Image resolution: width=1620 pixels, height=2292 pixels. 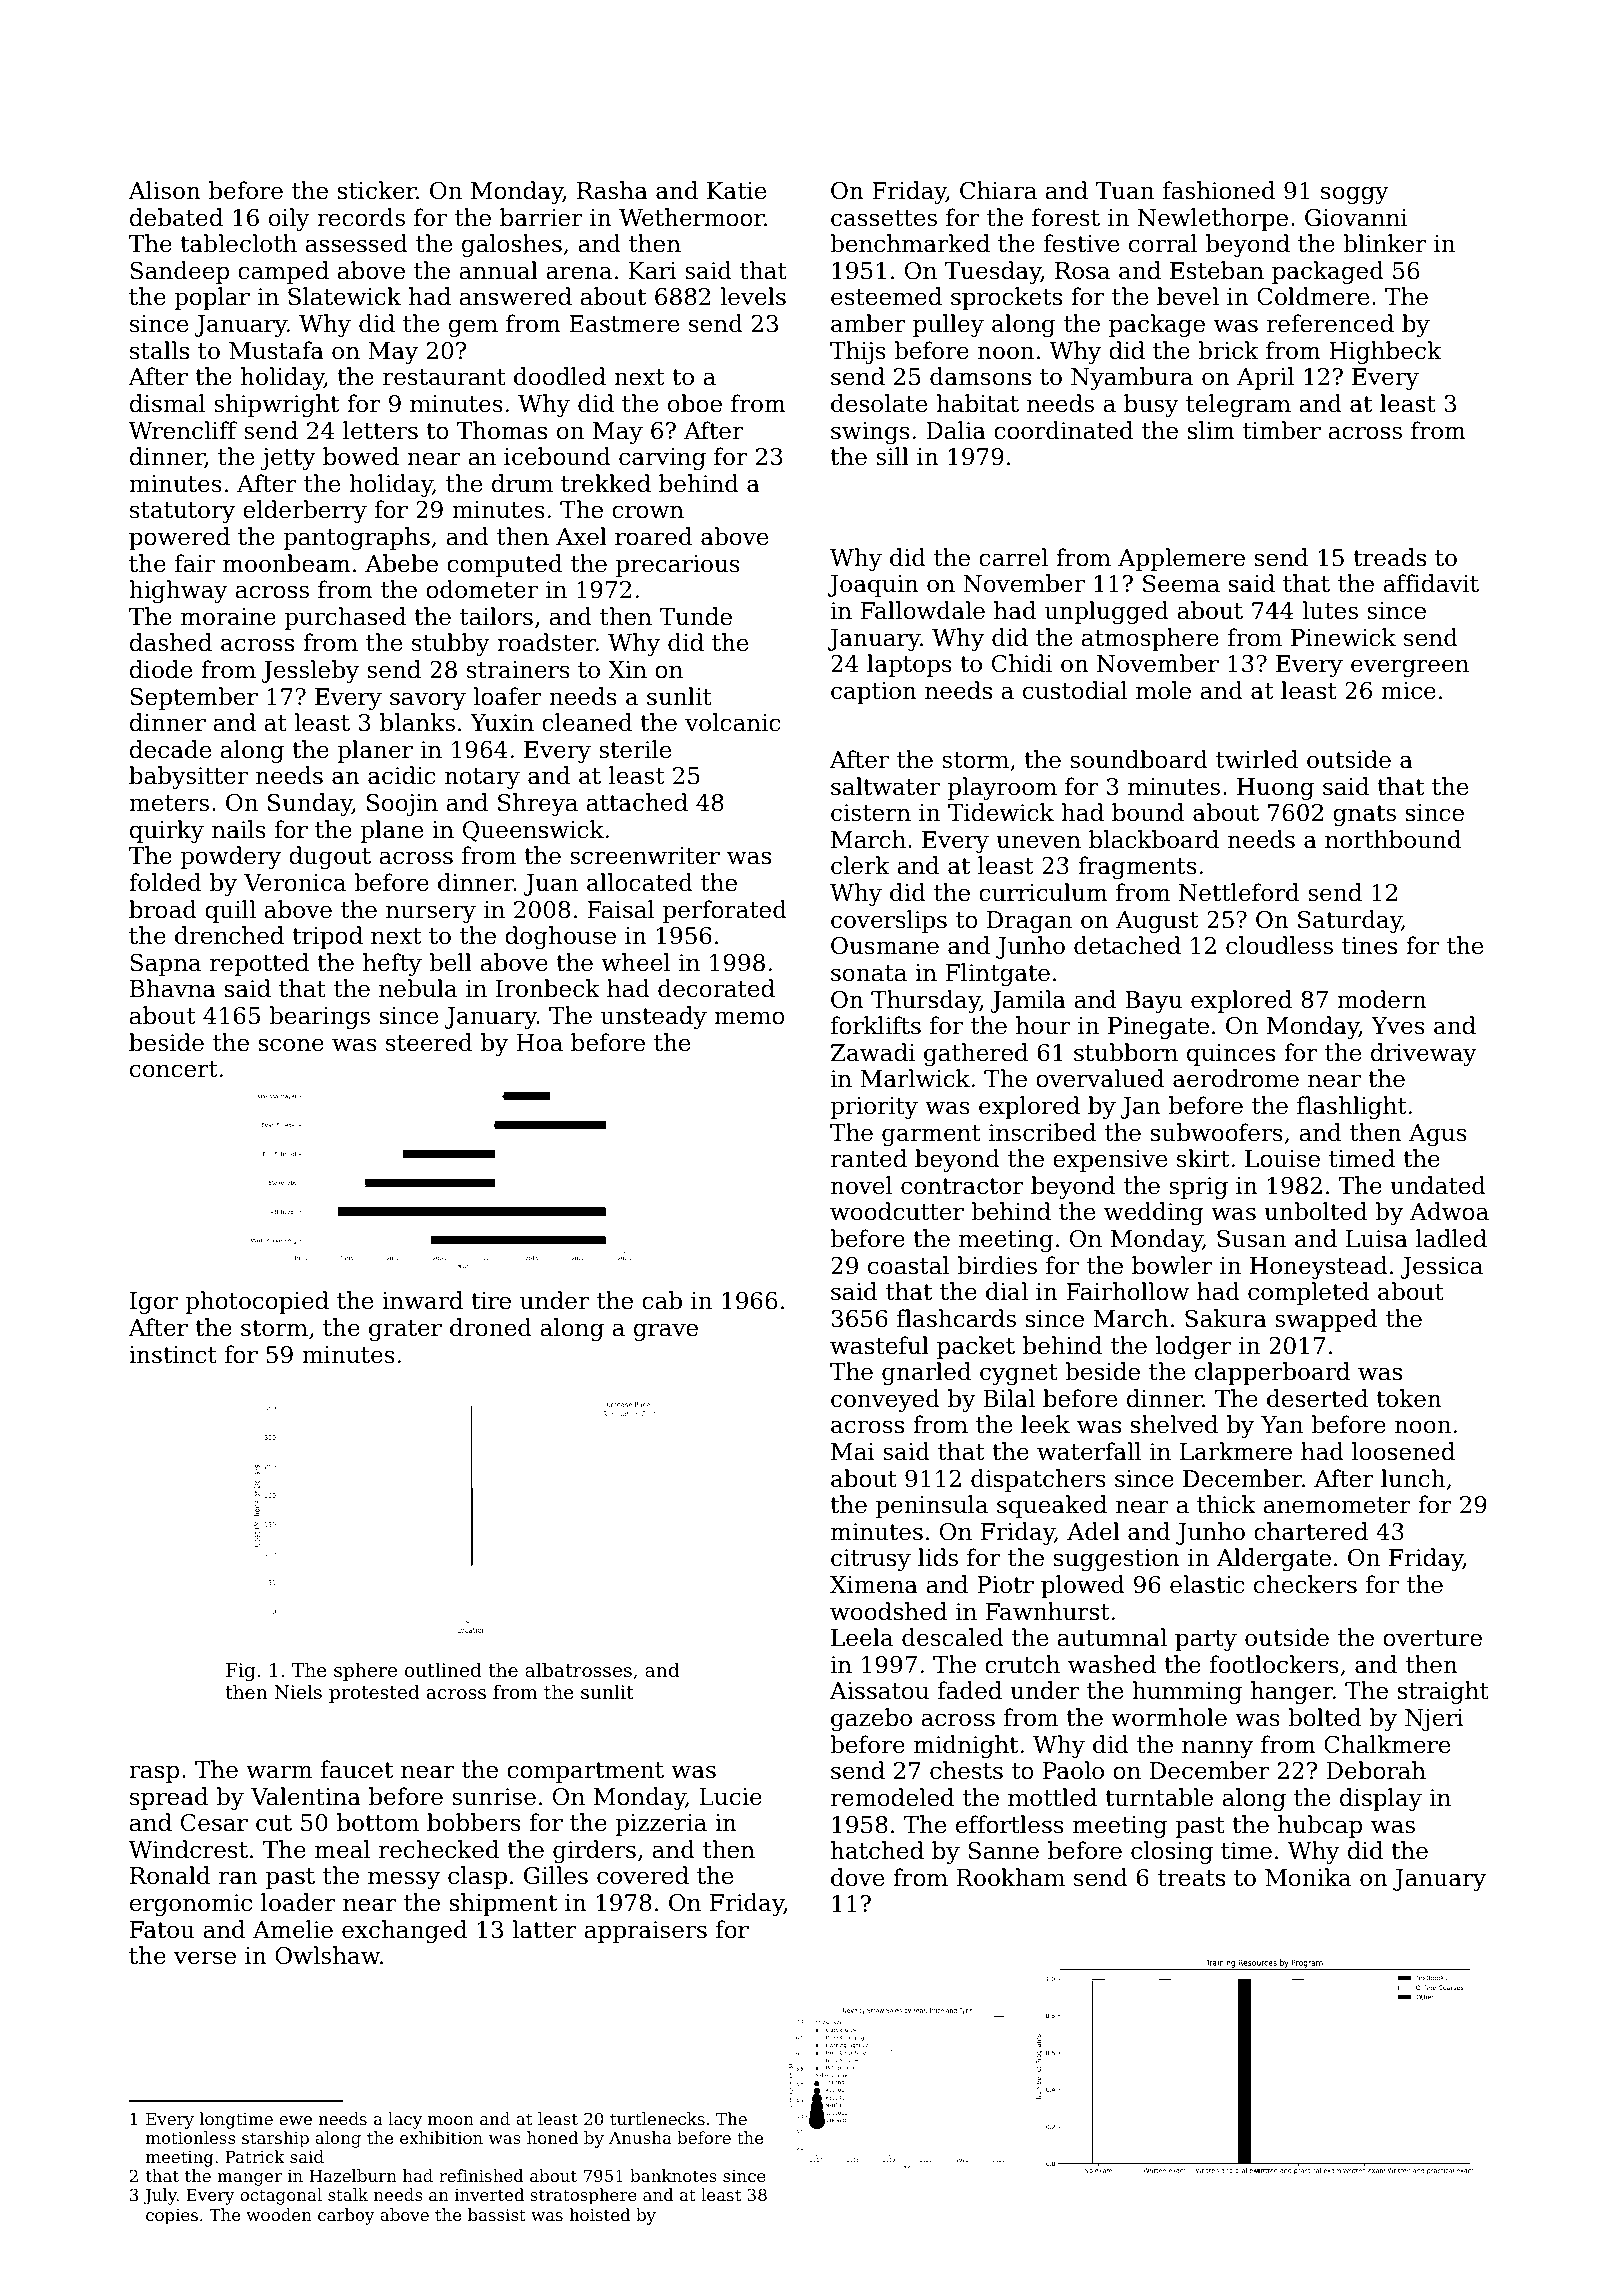 What do you see at coordinates (154, 1303) in the document?
I see `Igor` at bounding box center [154, 1303].
